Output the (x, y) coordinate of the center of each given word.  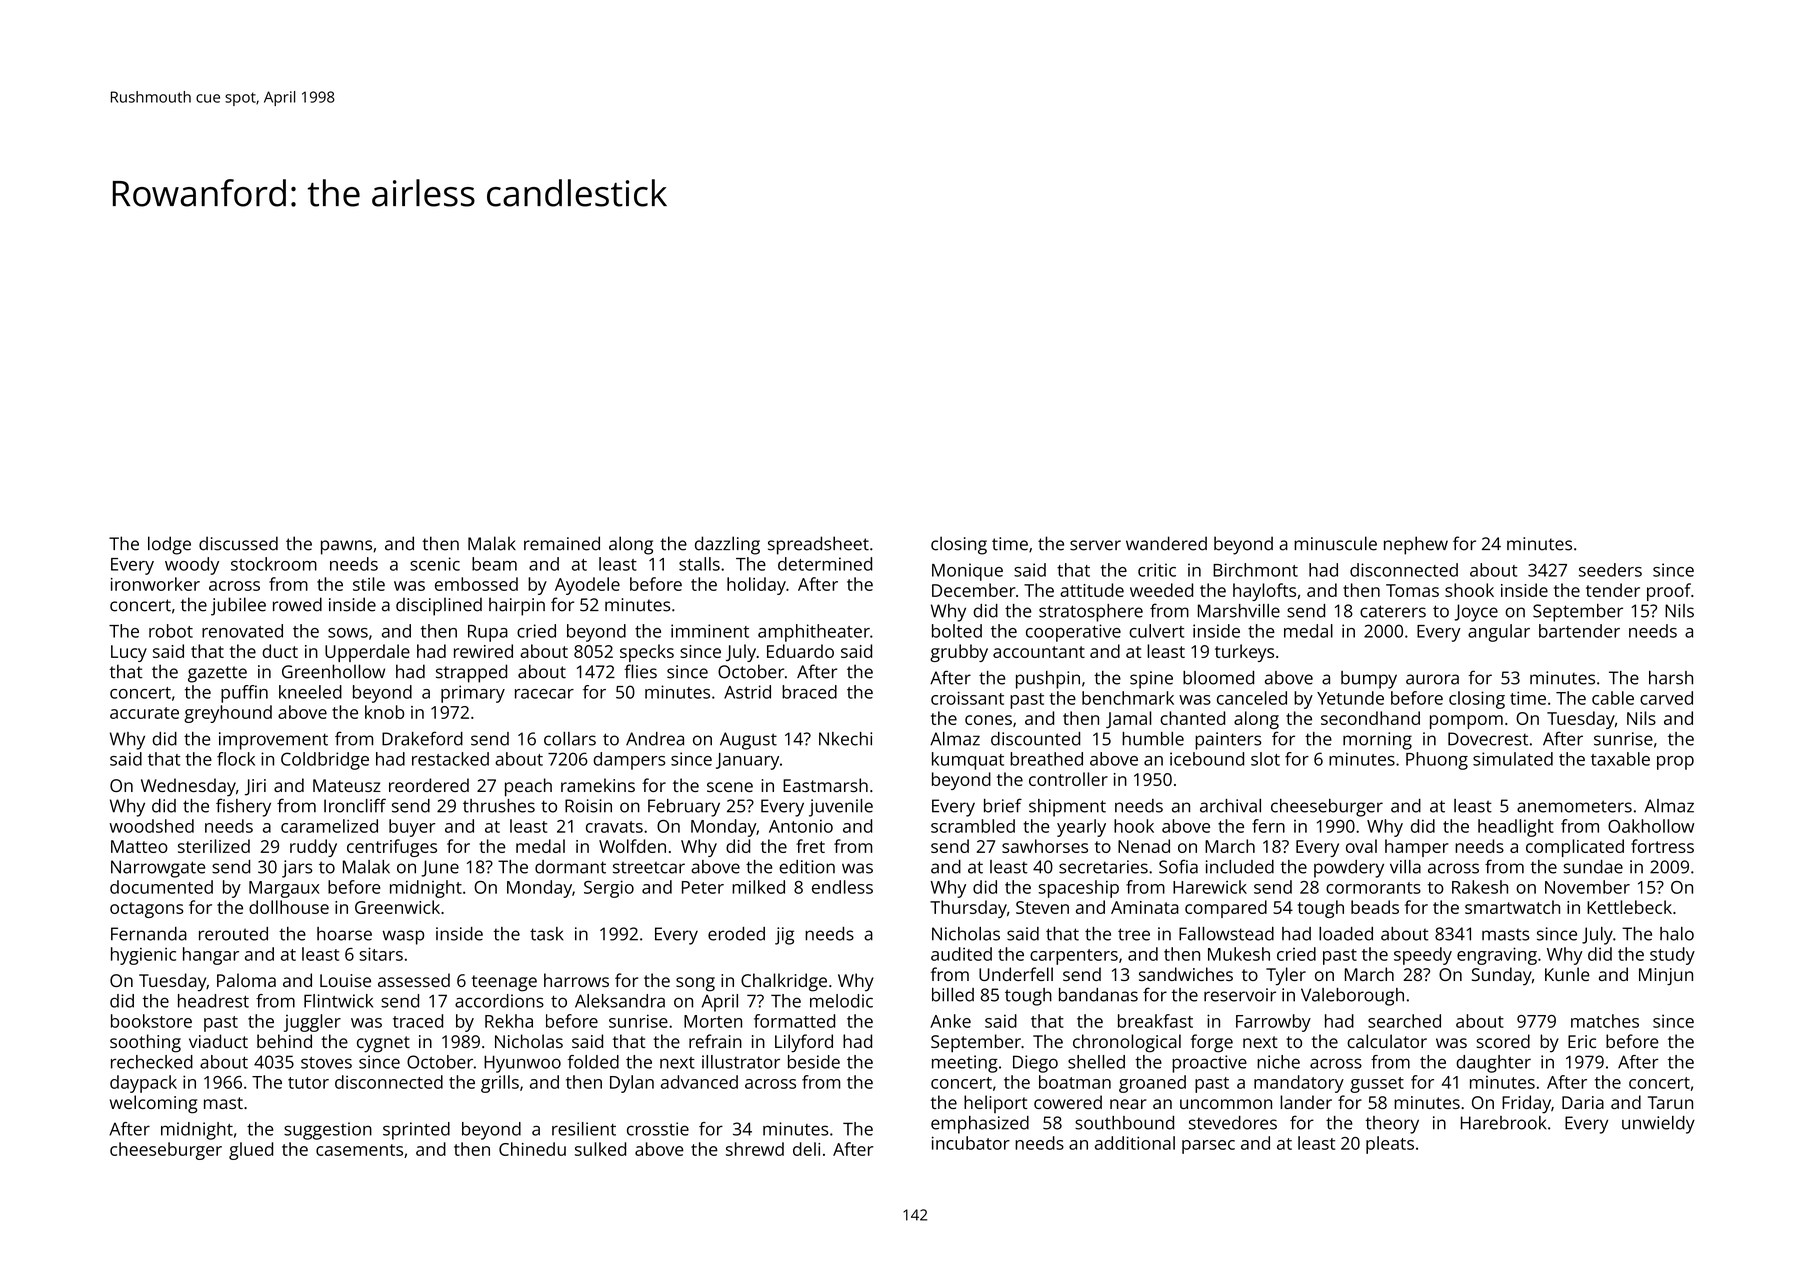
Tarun (1670, 1102)
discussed (238, 543)
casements (359, 1150)
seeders (1610, 570)
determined (825, 564)
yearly (1081, 828)
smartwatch (1512, 907)
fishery (243, 807)
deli (806, 1149)
